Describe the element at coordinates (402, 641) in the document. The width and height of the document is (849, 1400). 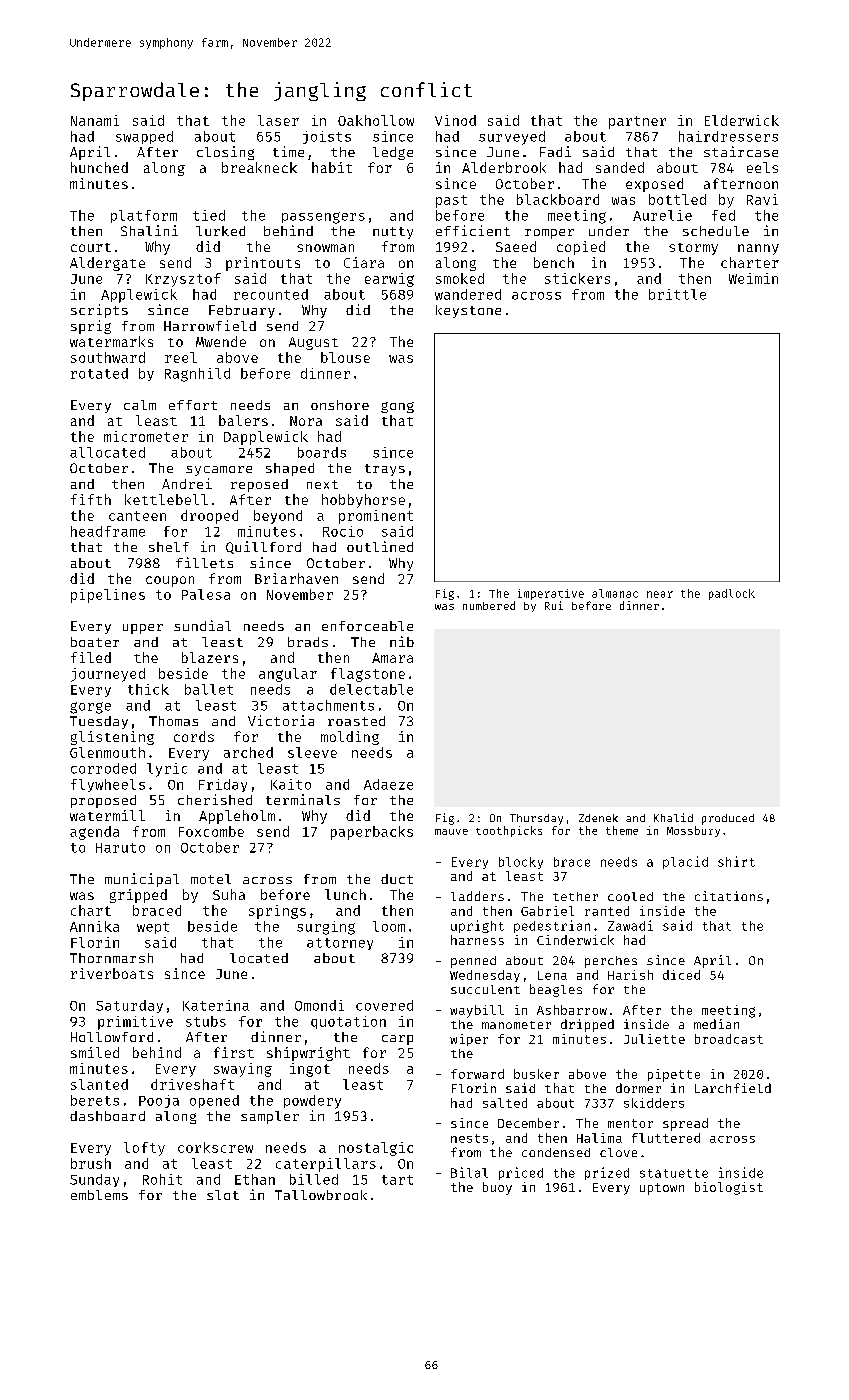
I see `nib` at that location.
